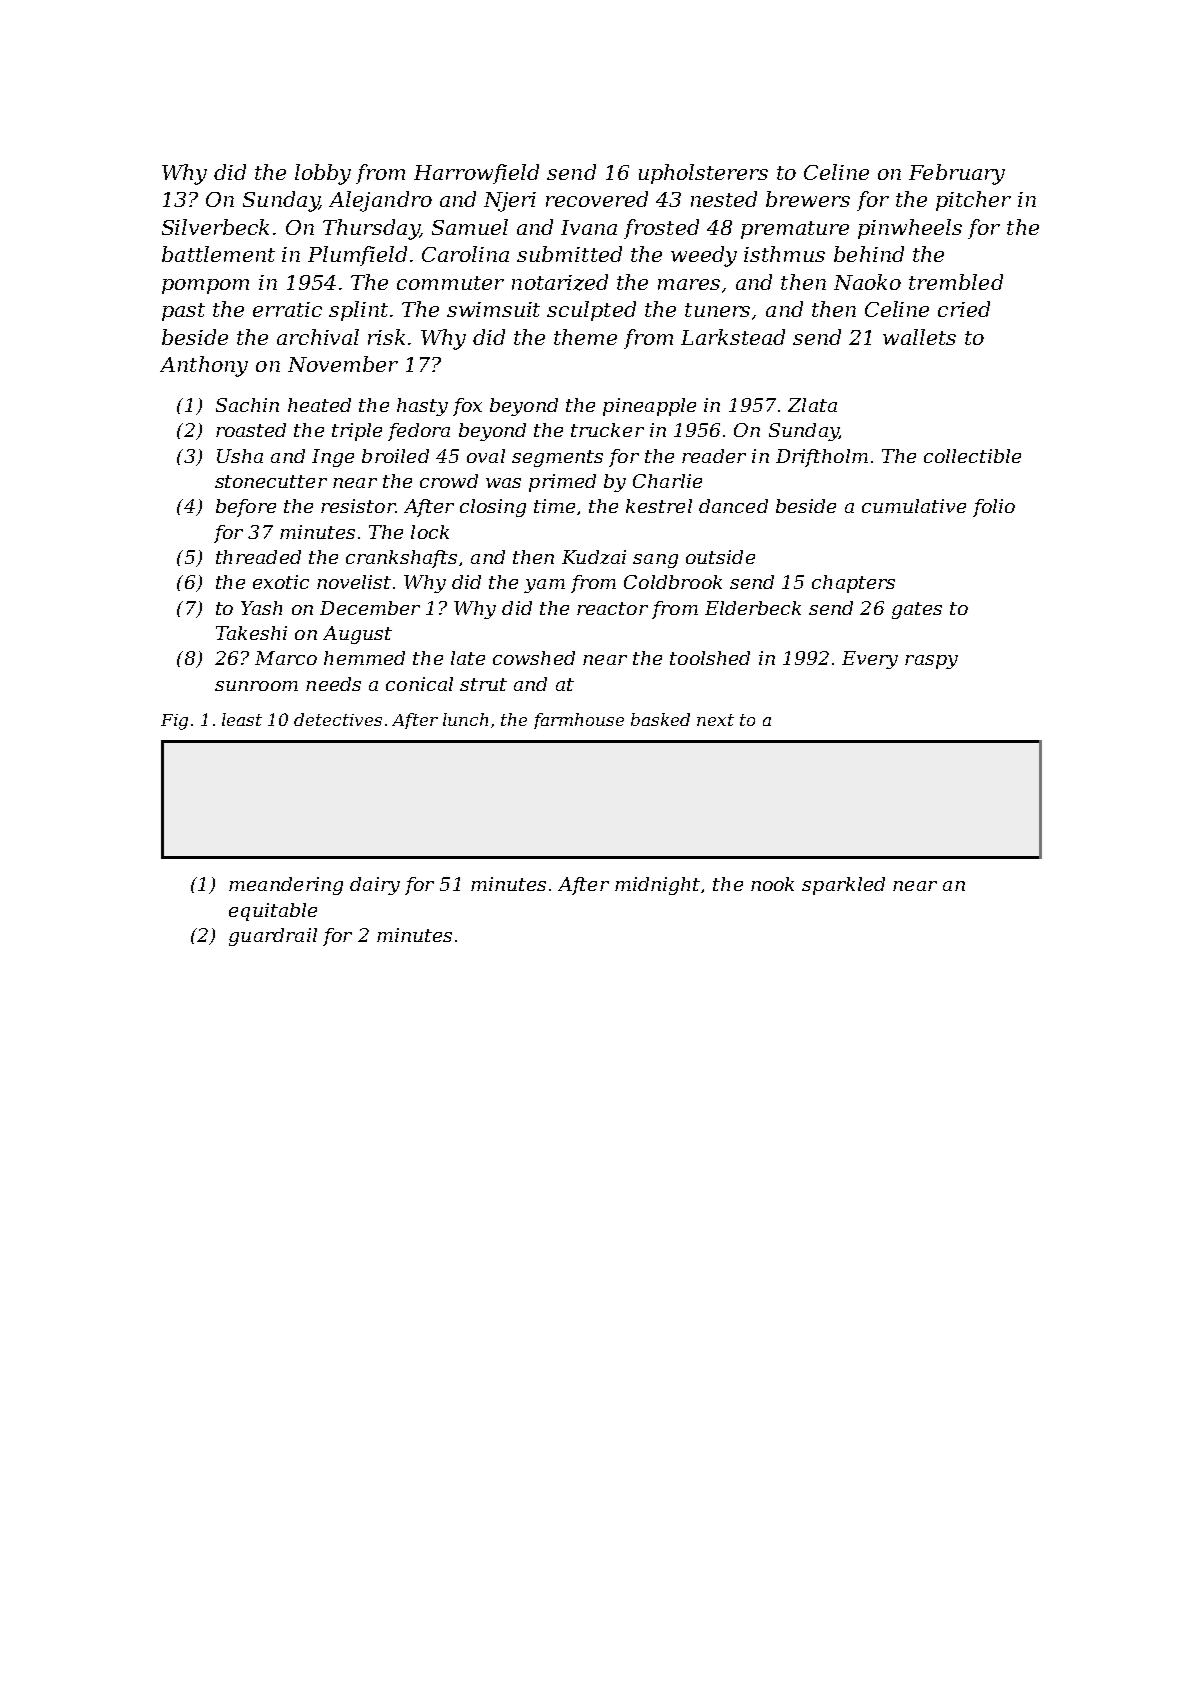  Describe the element at coordinates (657, 886) in the image. I see `midnight` at that location.
